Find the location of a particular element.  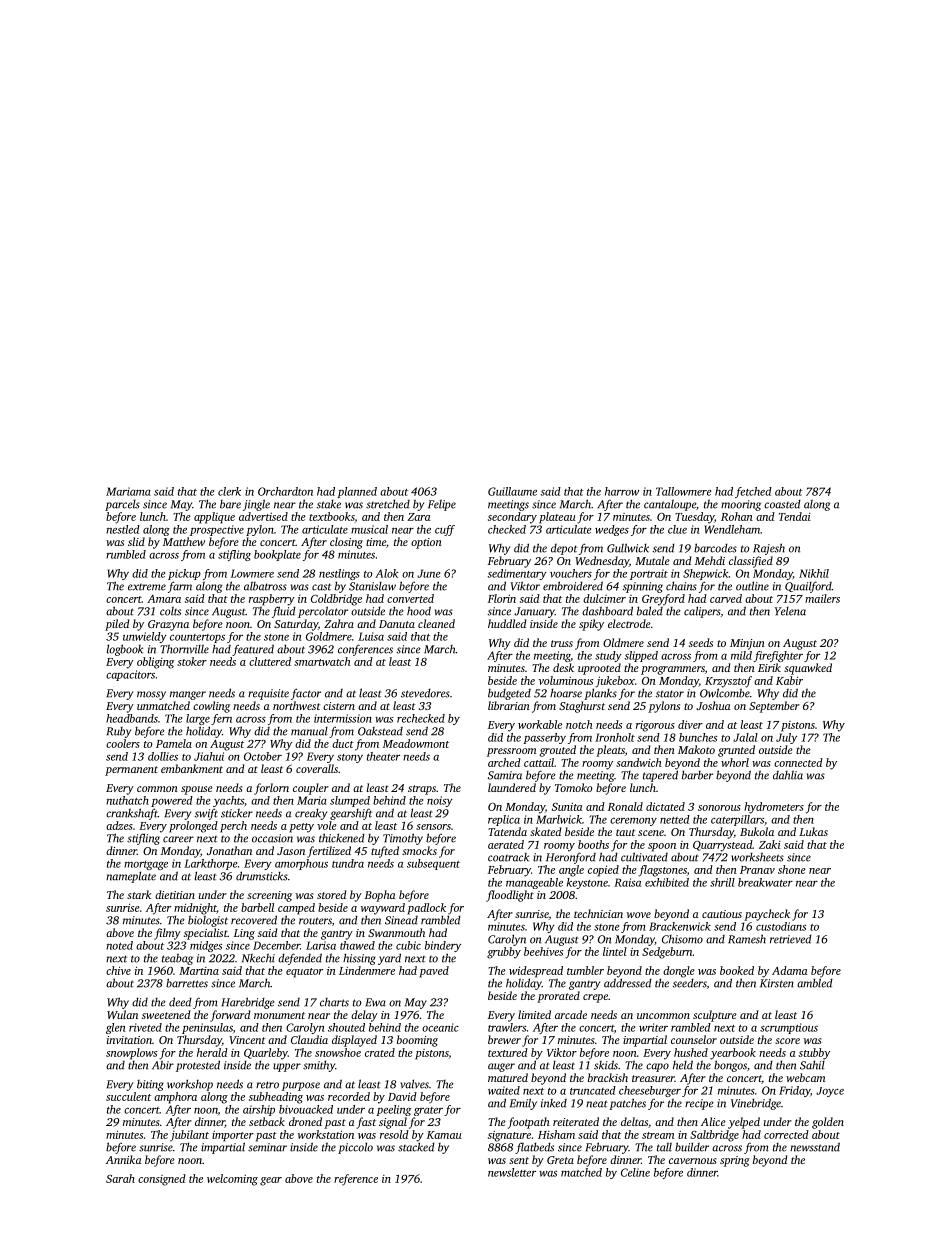

spring is located at coordinates (735, 1161).
